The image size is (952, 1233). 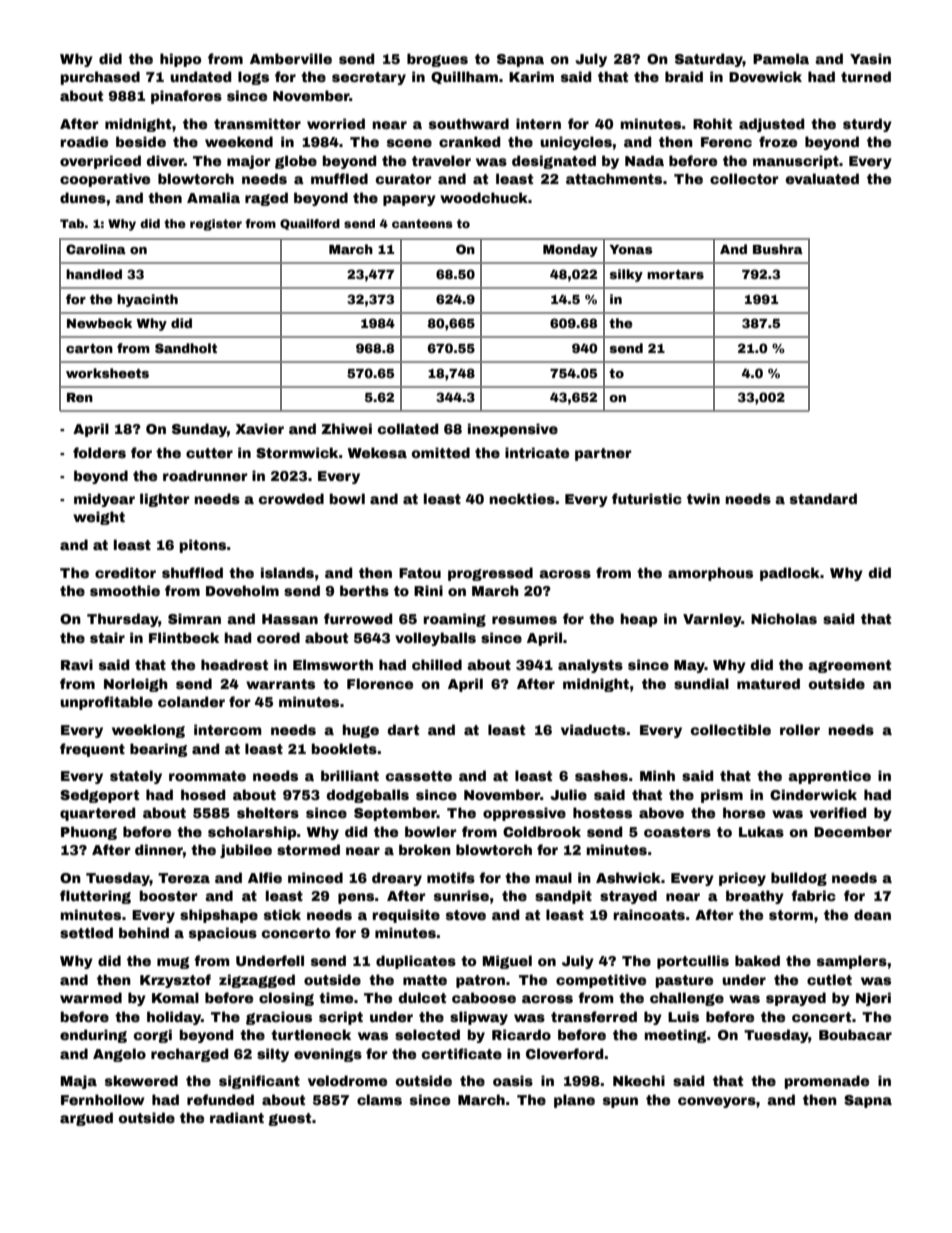 I want to click on Bushra, so click(x=778, y=249).
